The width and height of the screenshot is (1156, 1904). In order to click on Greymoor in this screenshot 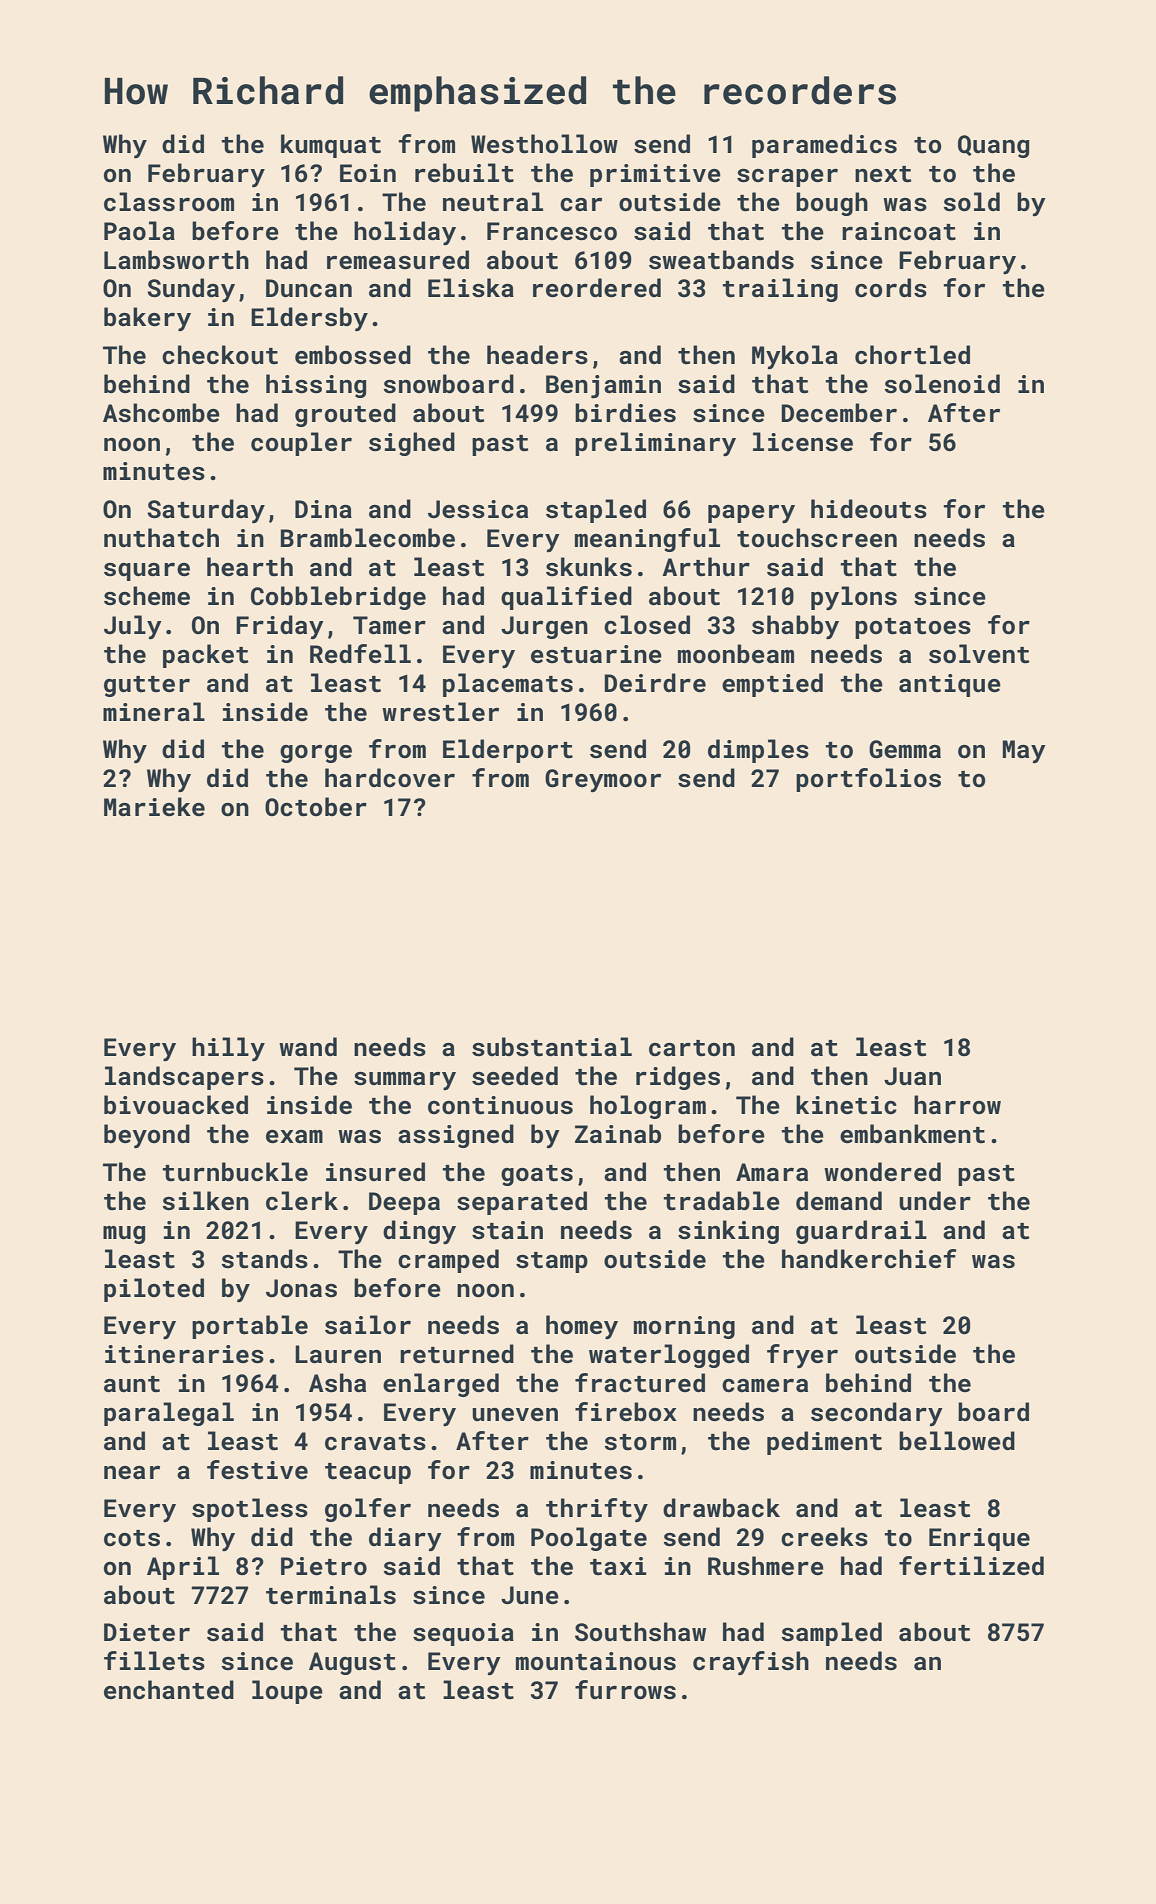, I will do `click(603, 780)`.
